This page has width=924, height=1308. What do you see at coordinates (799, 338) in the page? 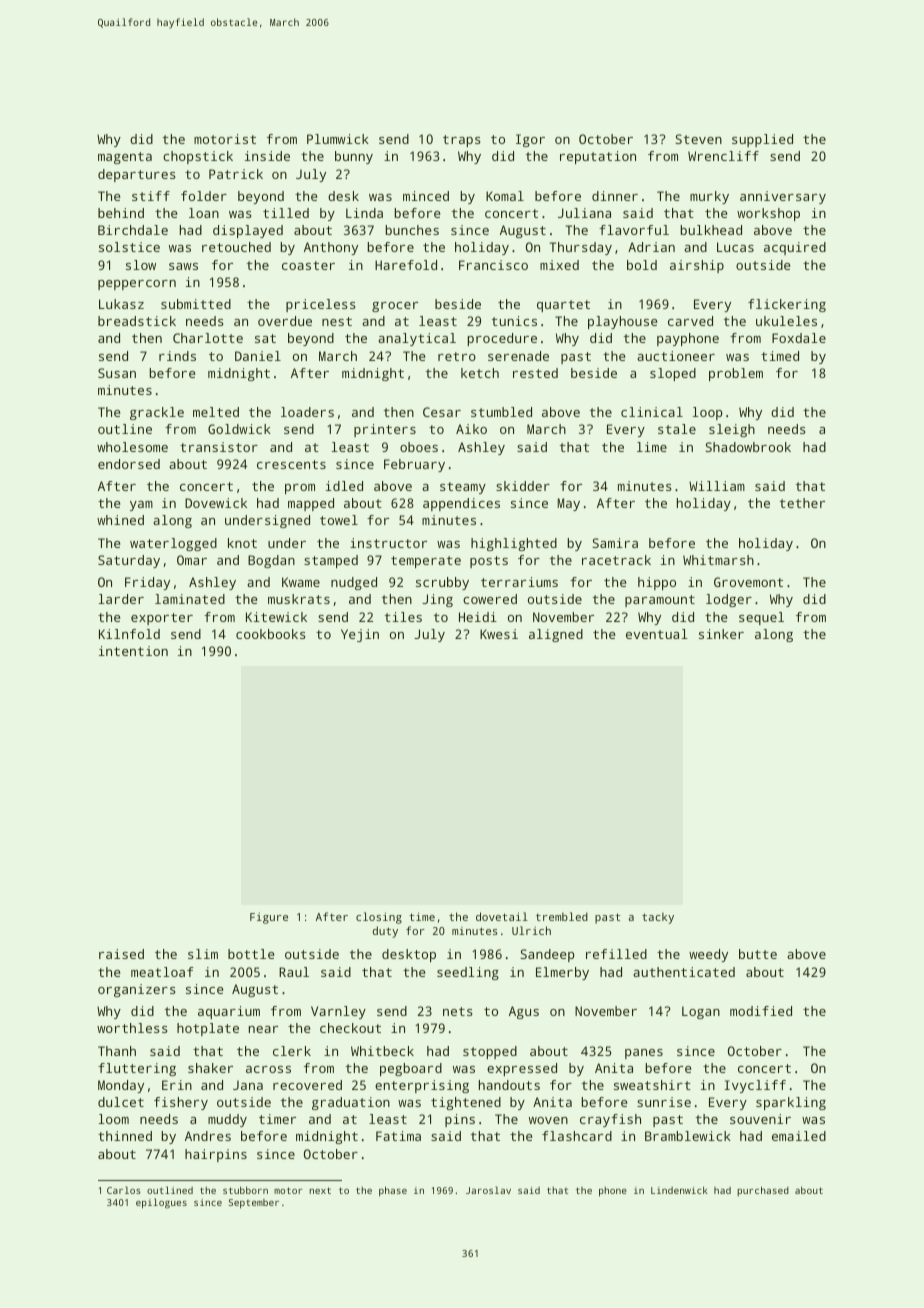
I see `Foxdale` at bounding box center [799, 338].
